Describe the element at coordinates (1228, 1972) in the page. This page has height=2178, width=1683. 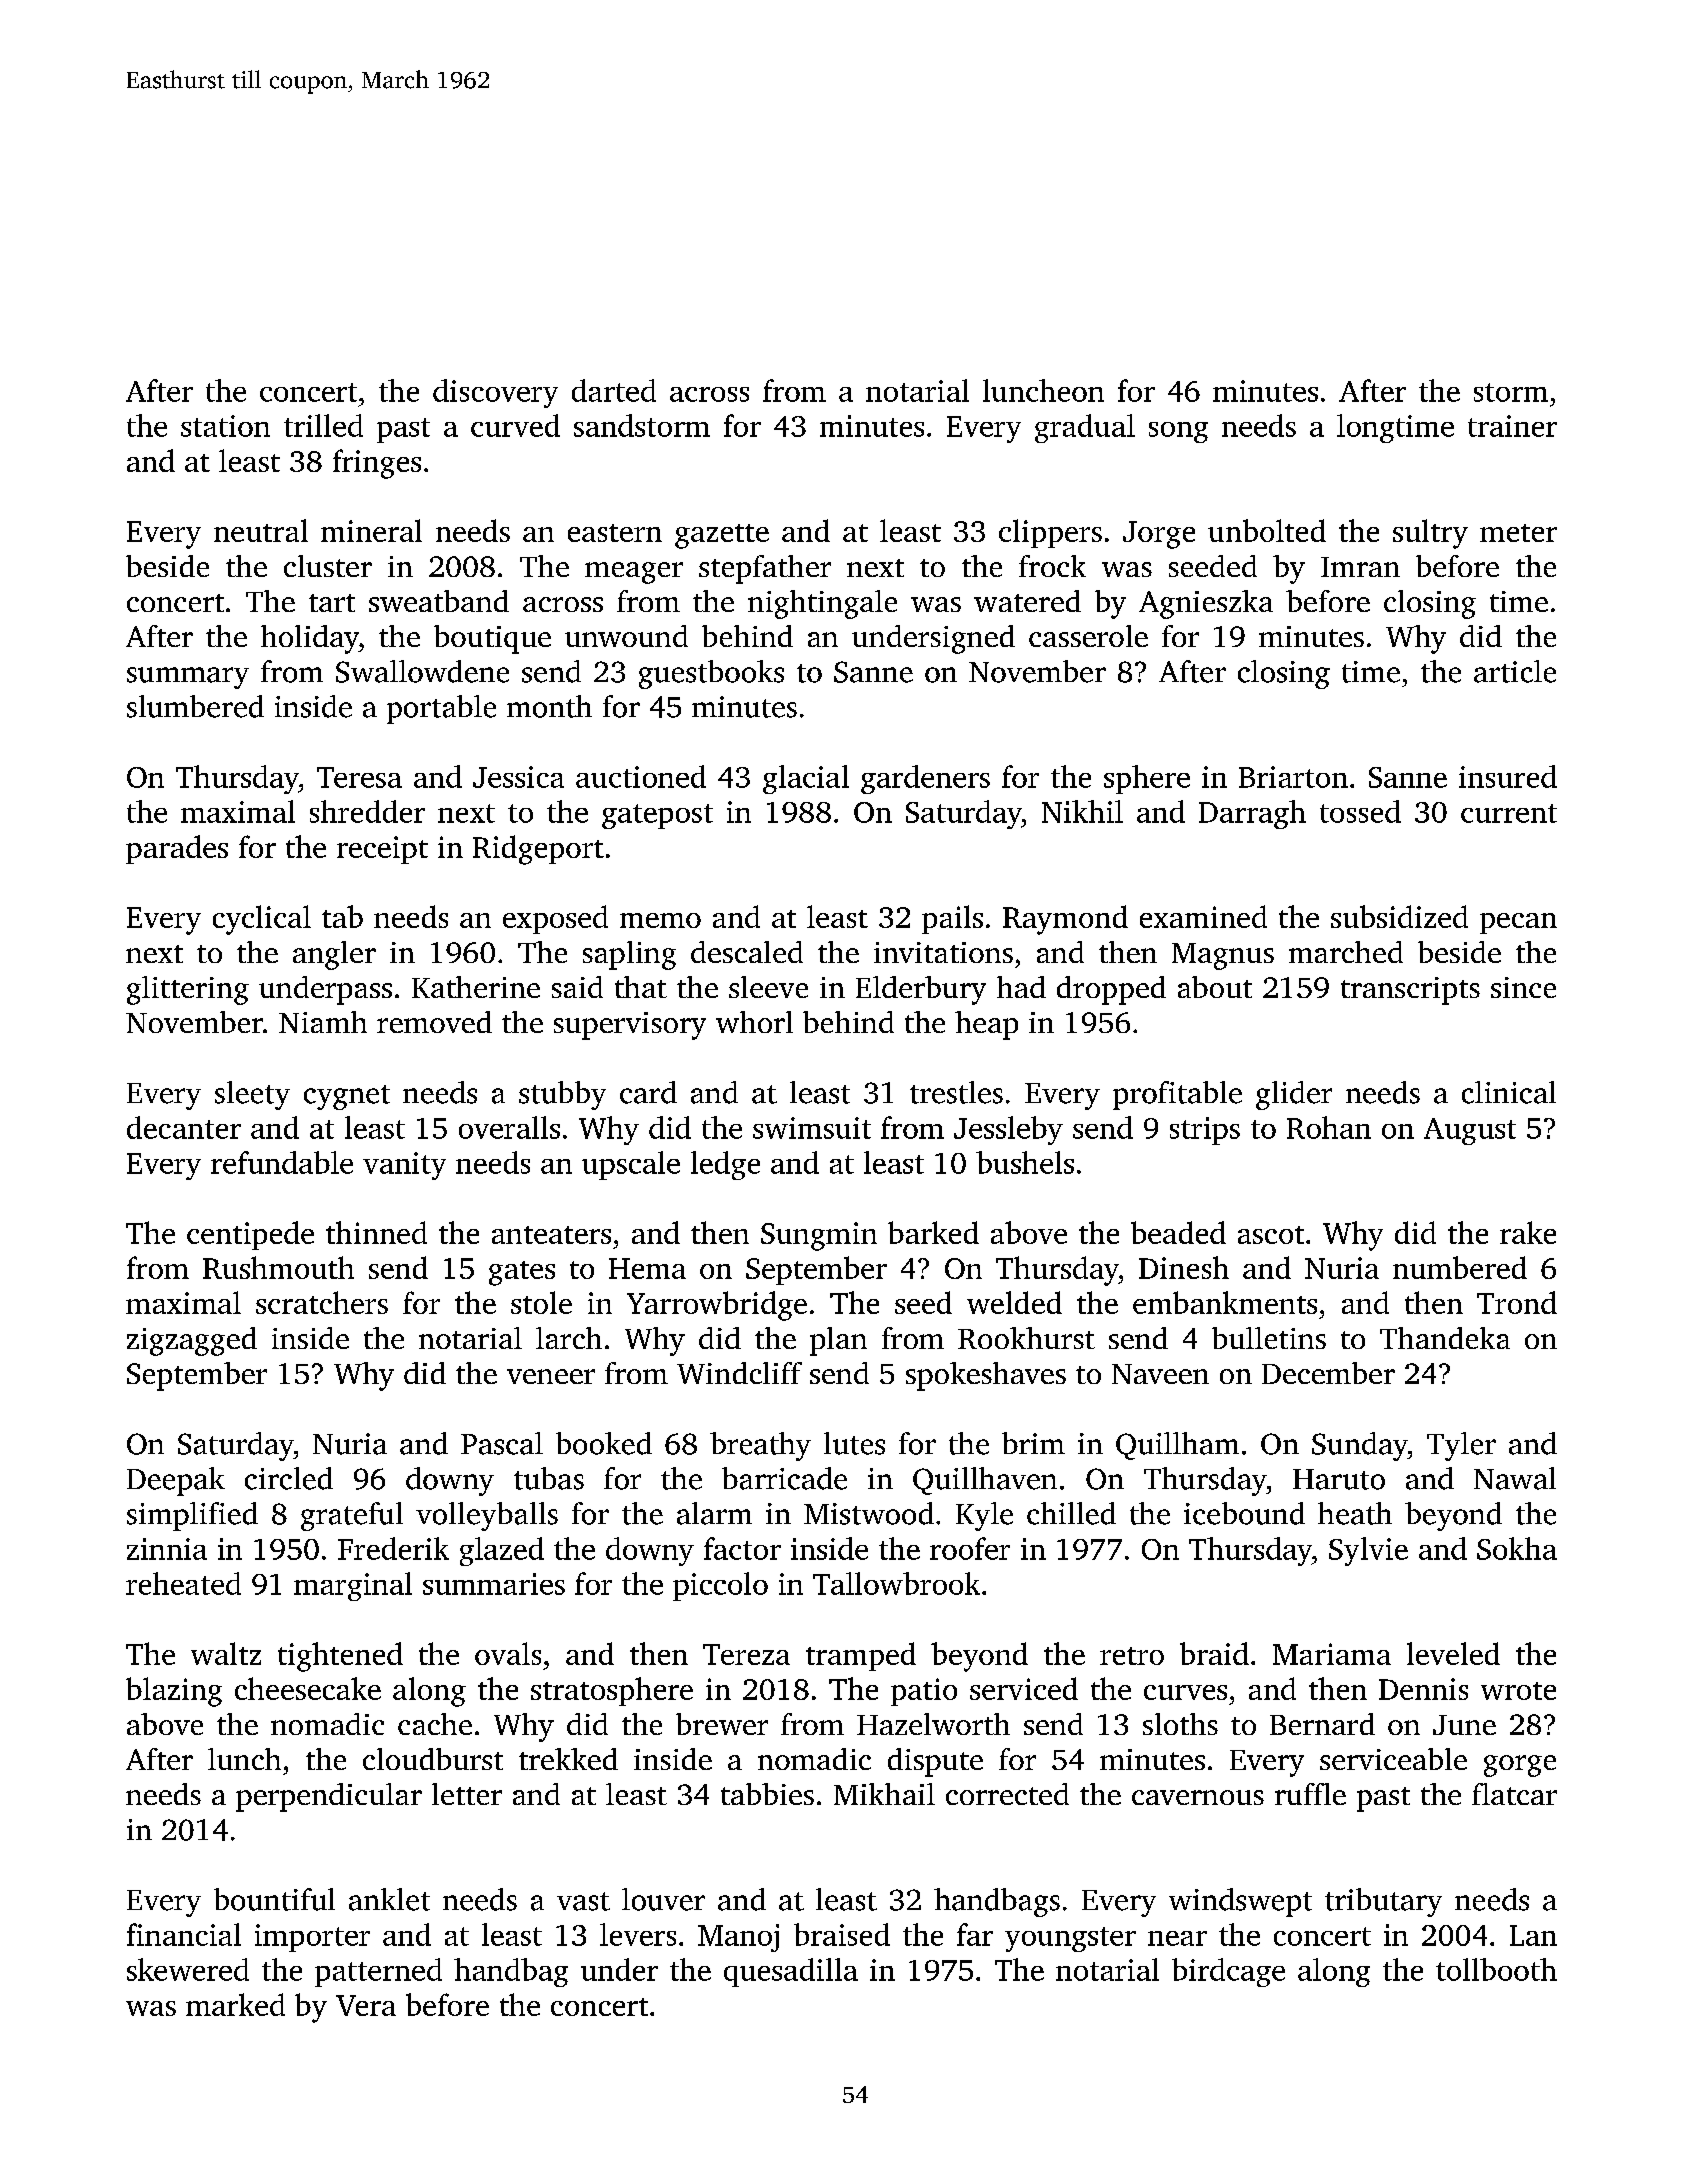
I see `birdcage` at that location.
